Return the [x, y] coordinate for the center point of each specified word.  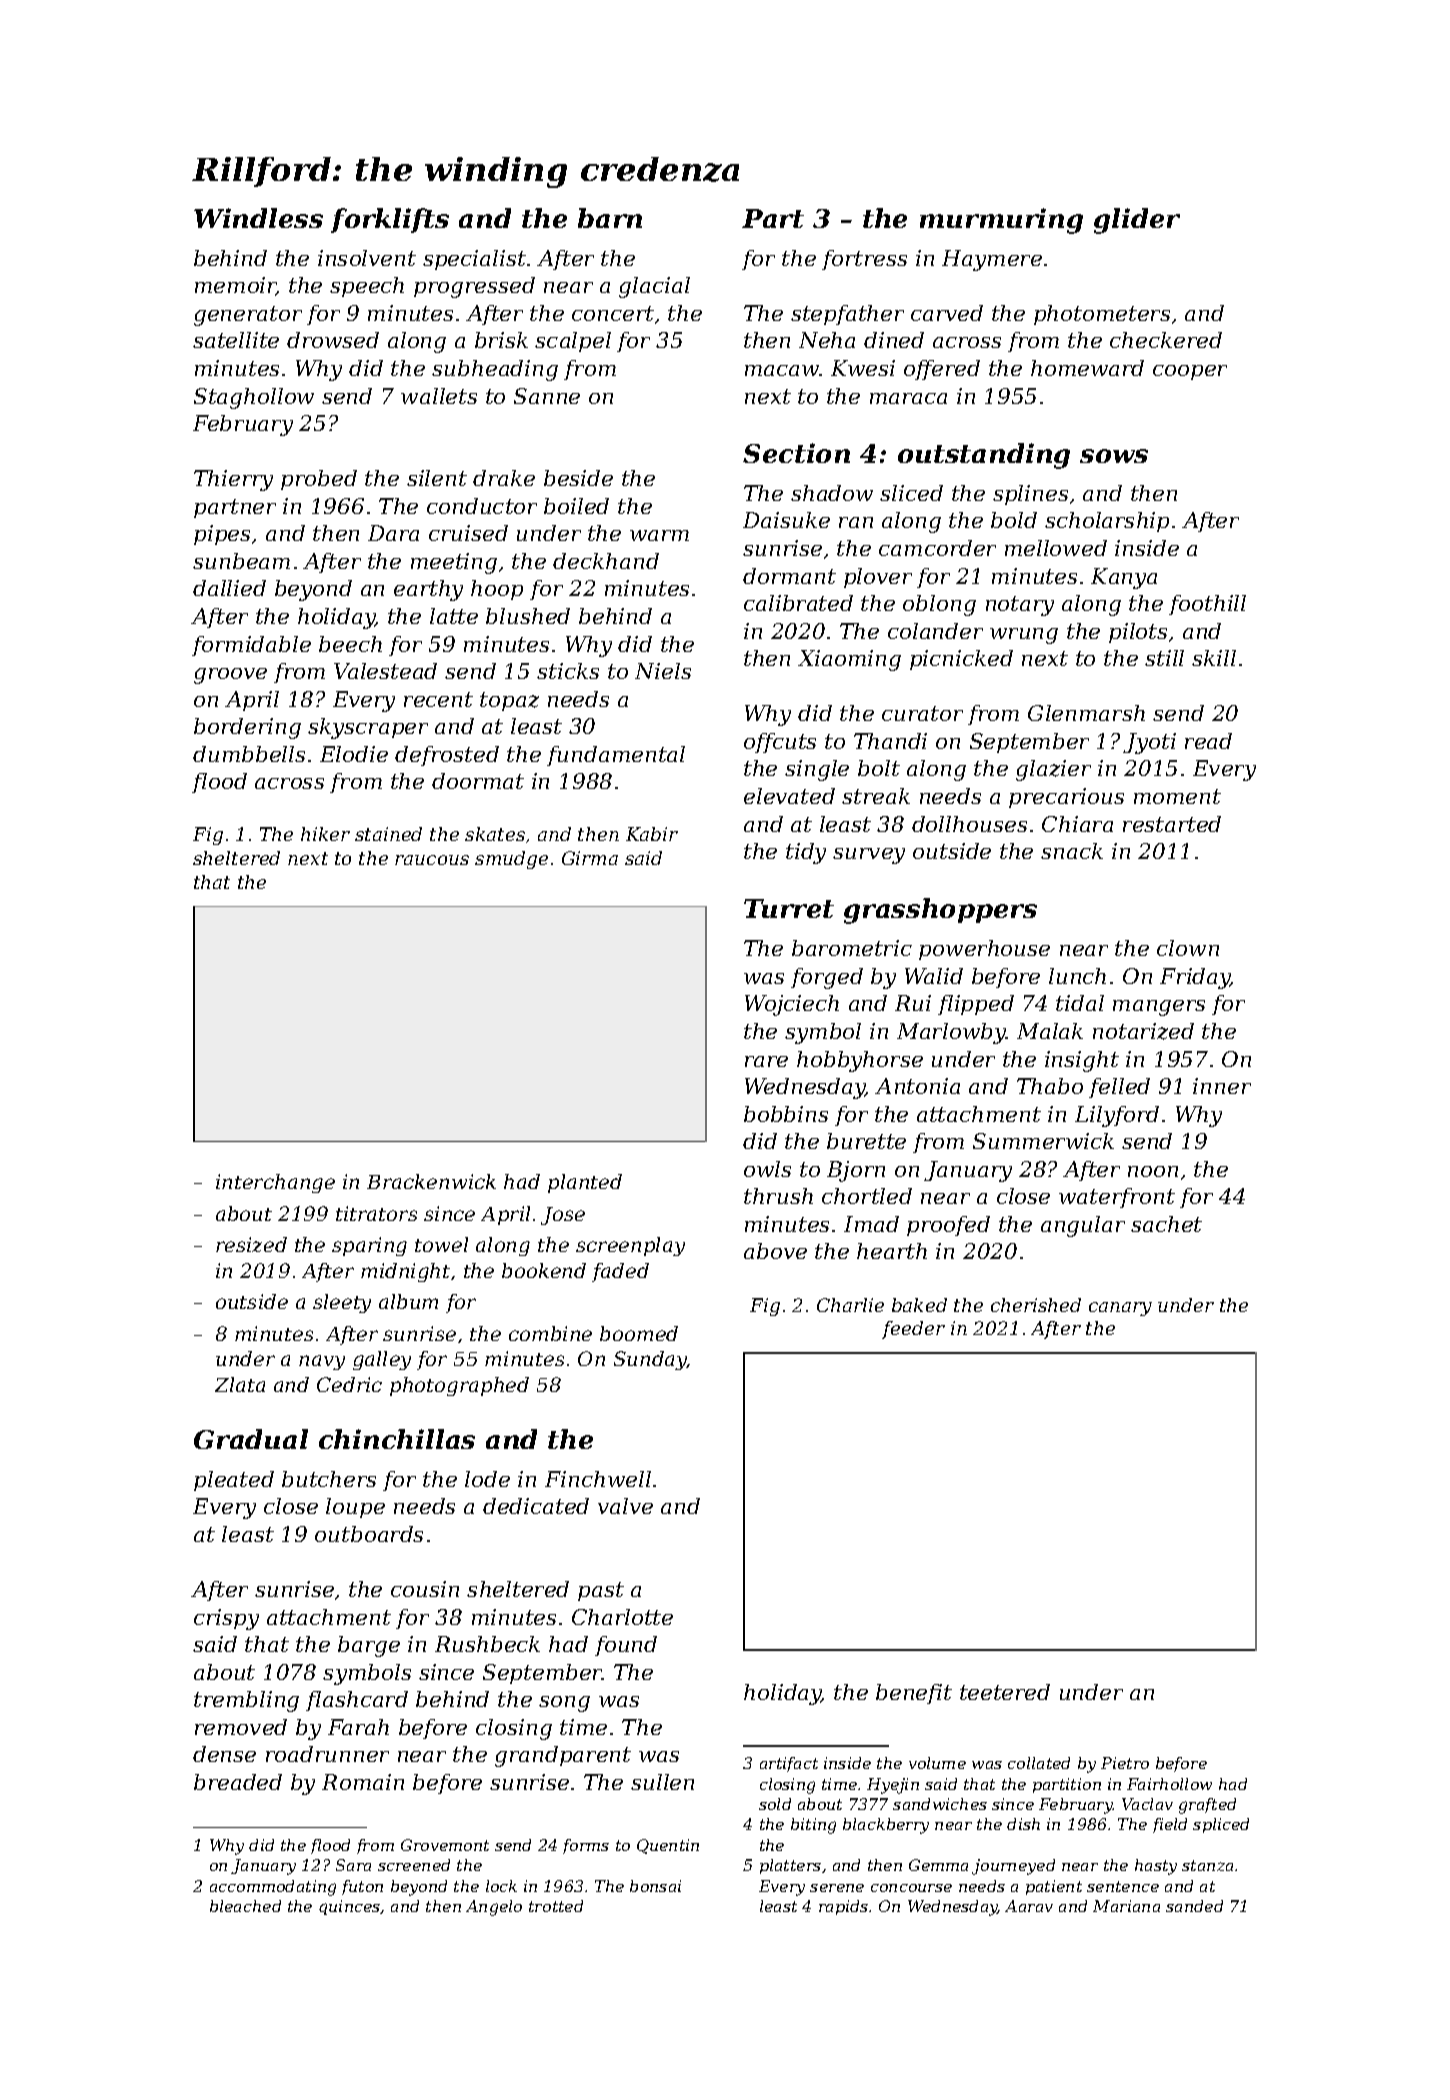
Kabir [652, 834]
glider [1137, 221]
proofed [948, 1226]
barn [610, 218]
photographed [459, 1386]
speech [367, 287]
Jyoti [1149, 743]
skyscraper [368, 728]
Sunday [650, 1360]
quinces [350, 1907]
